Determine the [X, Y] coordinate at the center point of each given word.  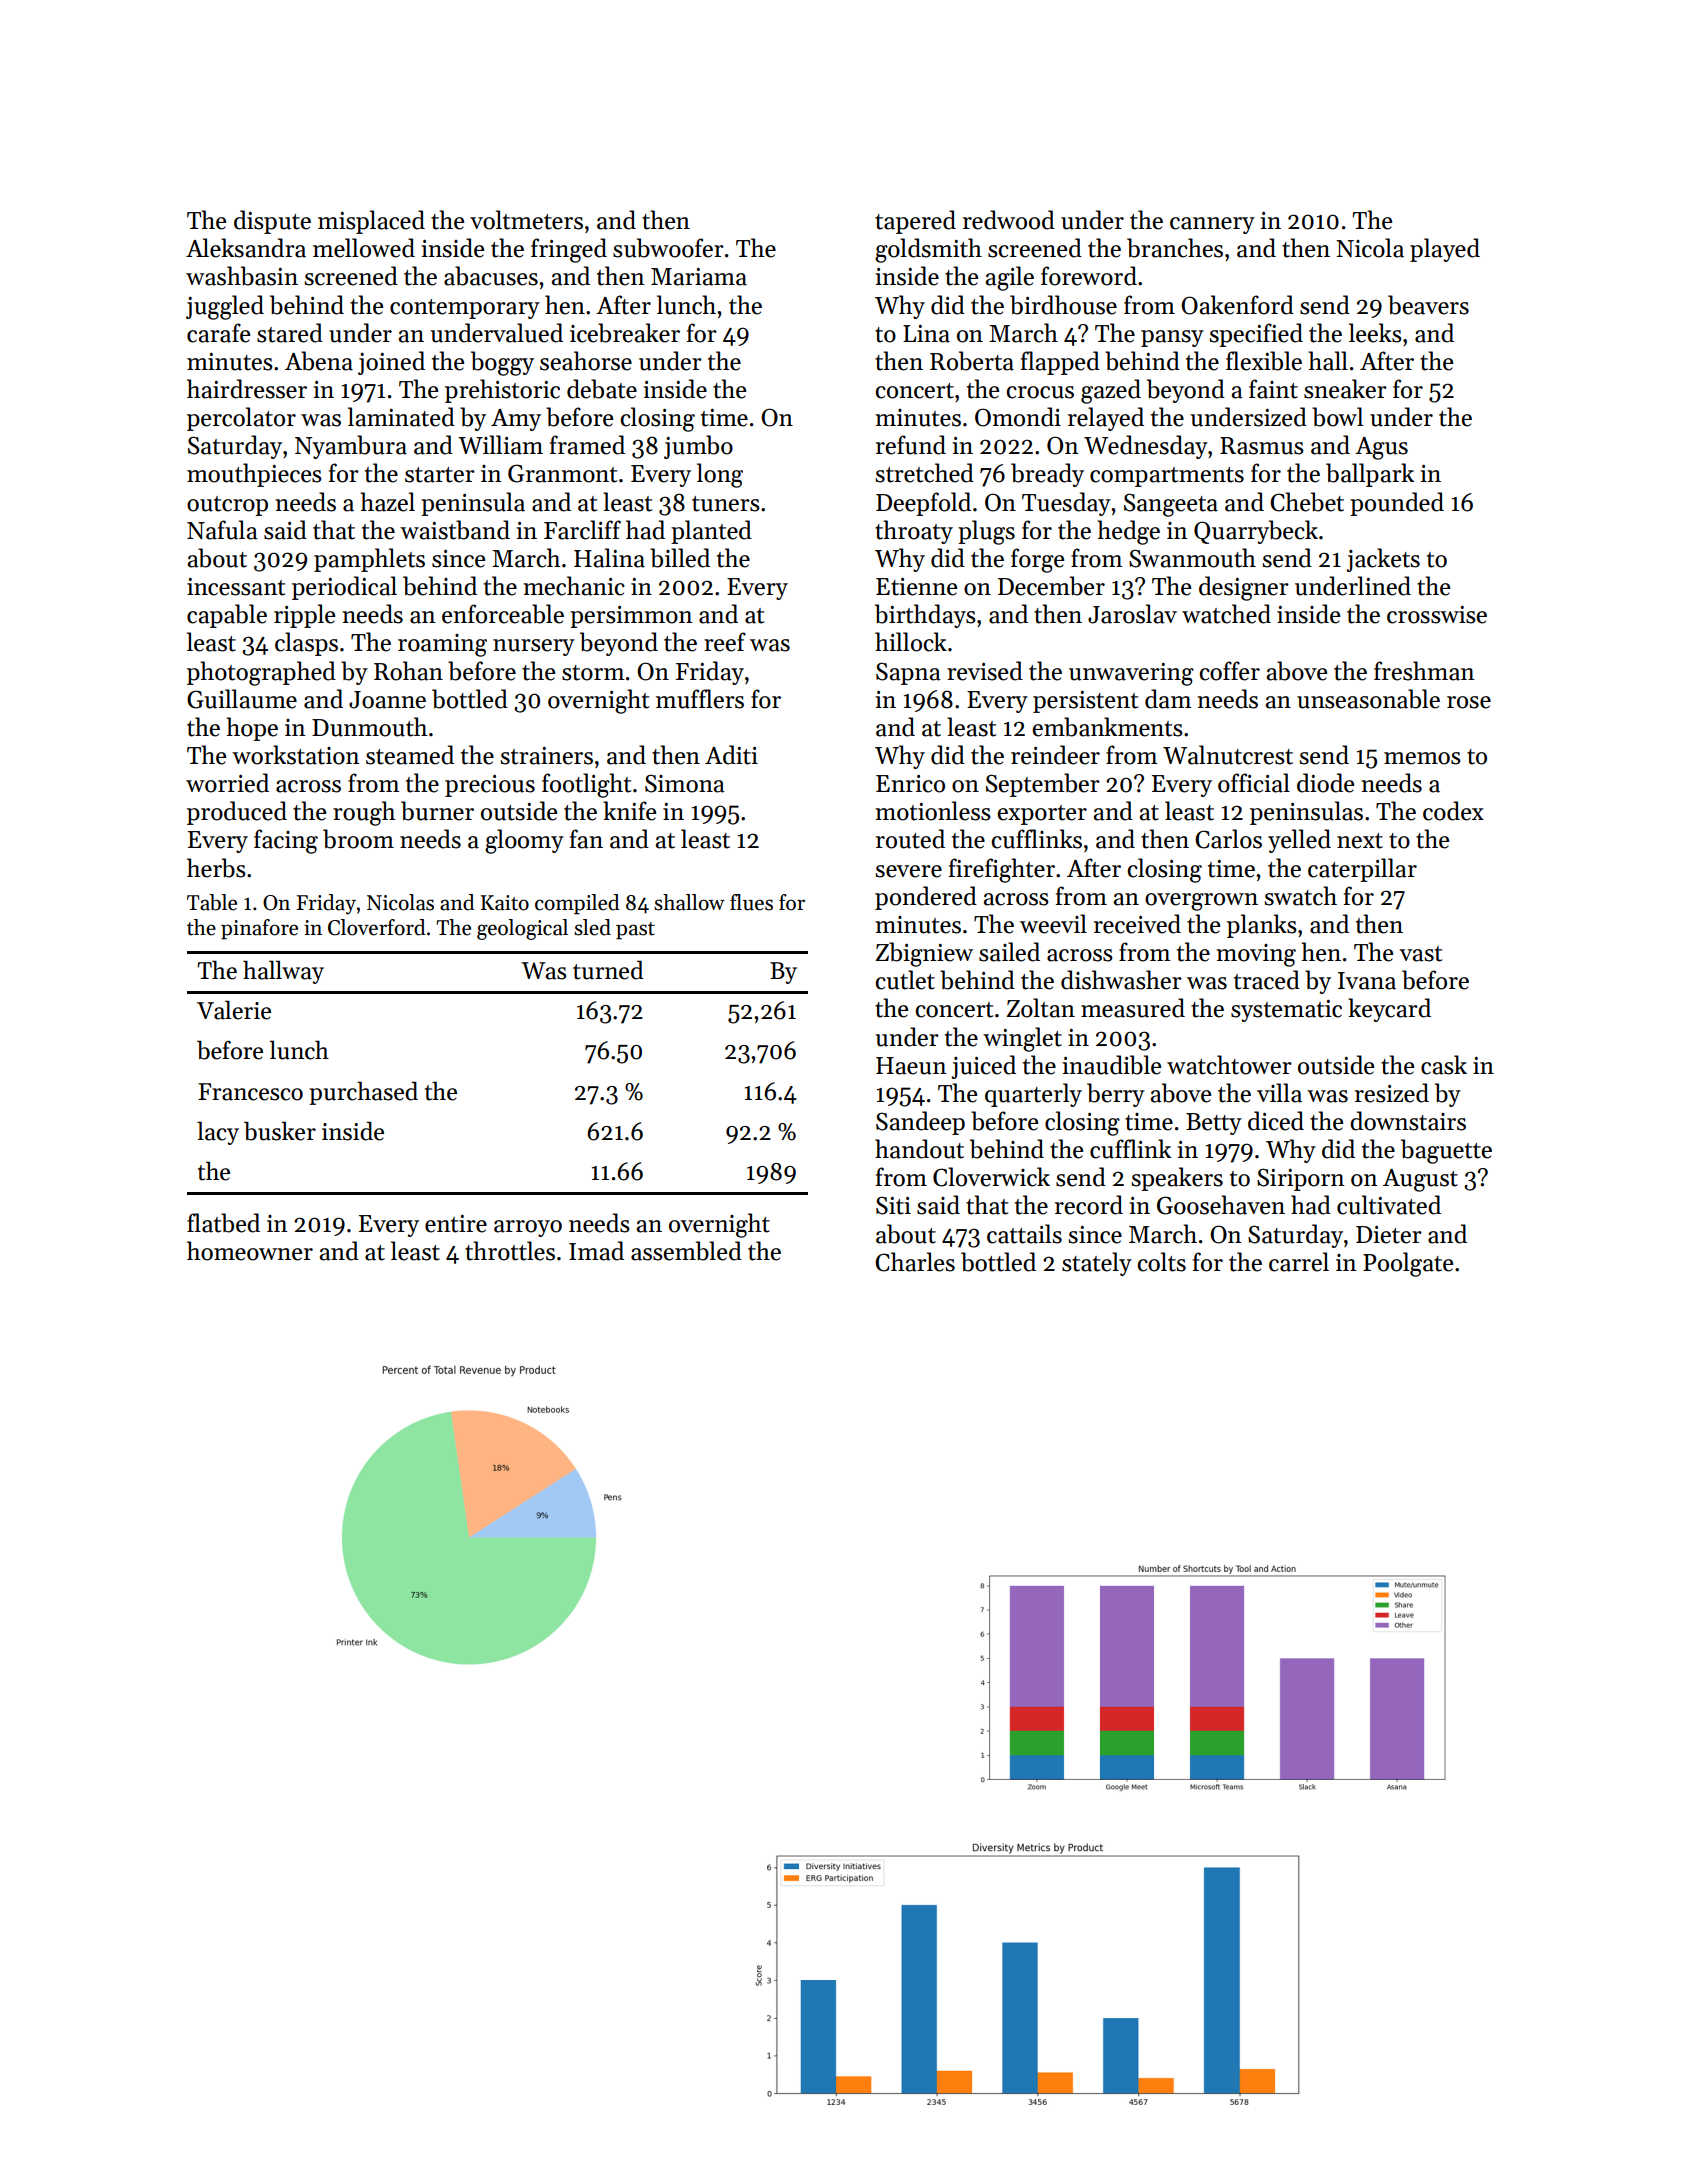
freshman [1424, 671]
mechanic [574, 586]
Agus [1381, 448]
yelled [1299, 841]
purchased [363, 1093]
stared [290, 333]
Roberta [972, 361]
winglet [1022, 1039]
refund [911, 445]
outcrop [227, 506]
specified [1256, 335]
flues [751, 902]
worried [227, 783]
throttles [510, 1251]
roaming [442, 645]
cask [1444, 1065]
